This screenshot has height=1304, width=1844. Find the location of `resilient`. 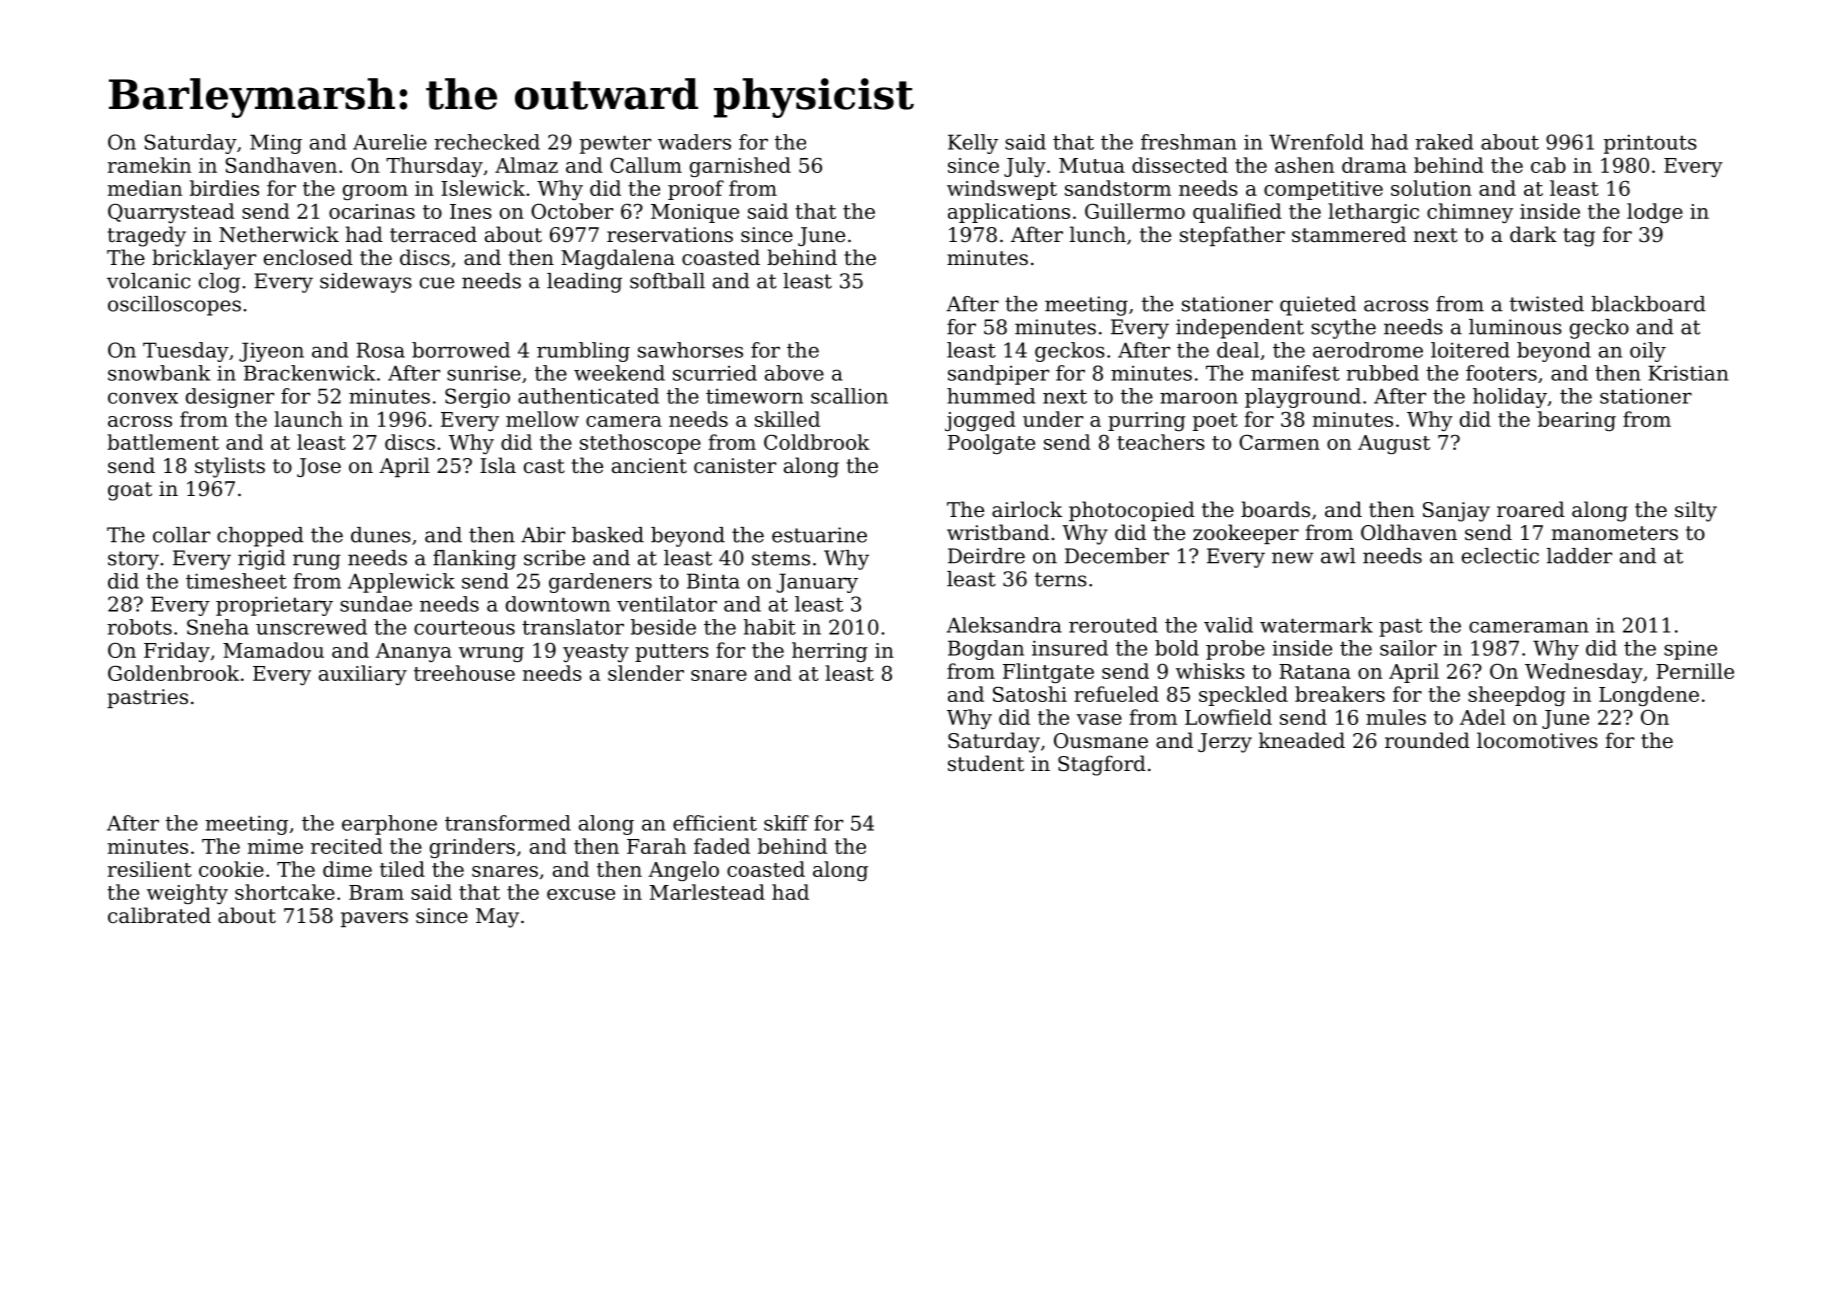

resilient is located at coordinates (150, 869).
